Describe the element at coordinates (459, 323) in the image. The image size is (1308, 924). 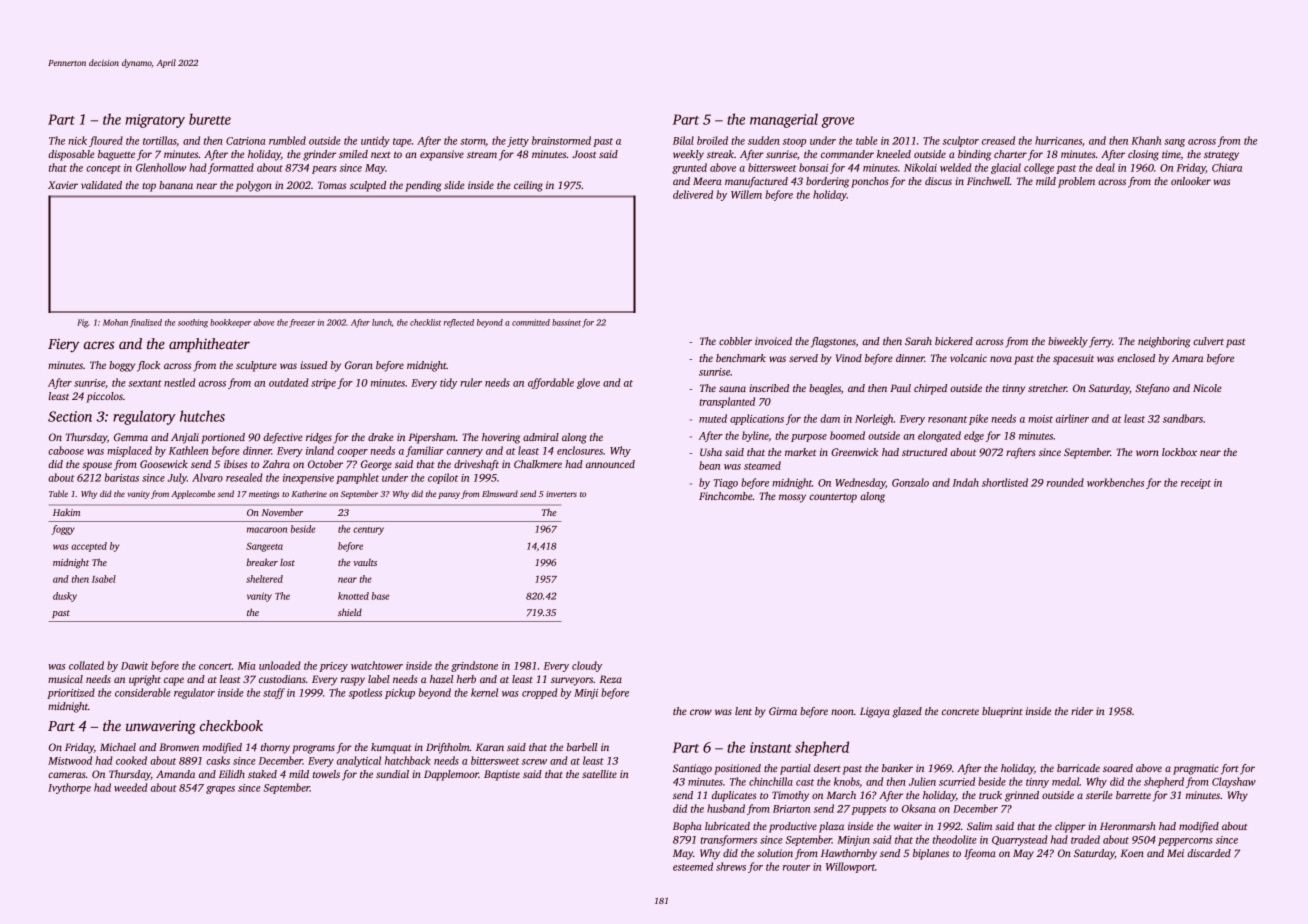
I see `reflected` at that location.
